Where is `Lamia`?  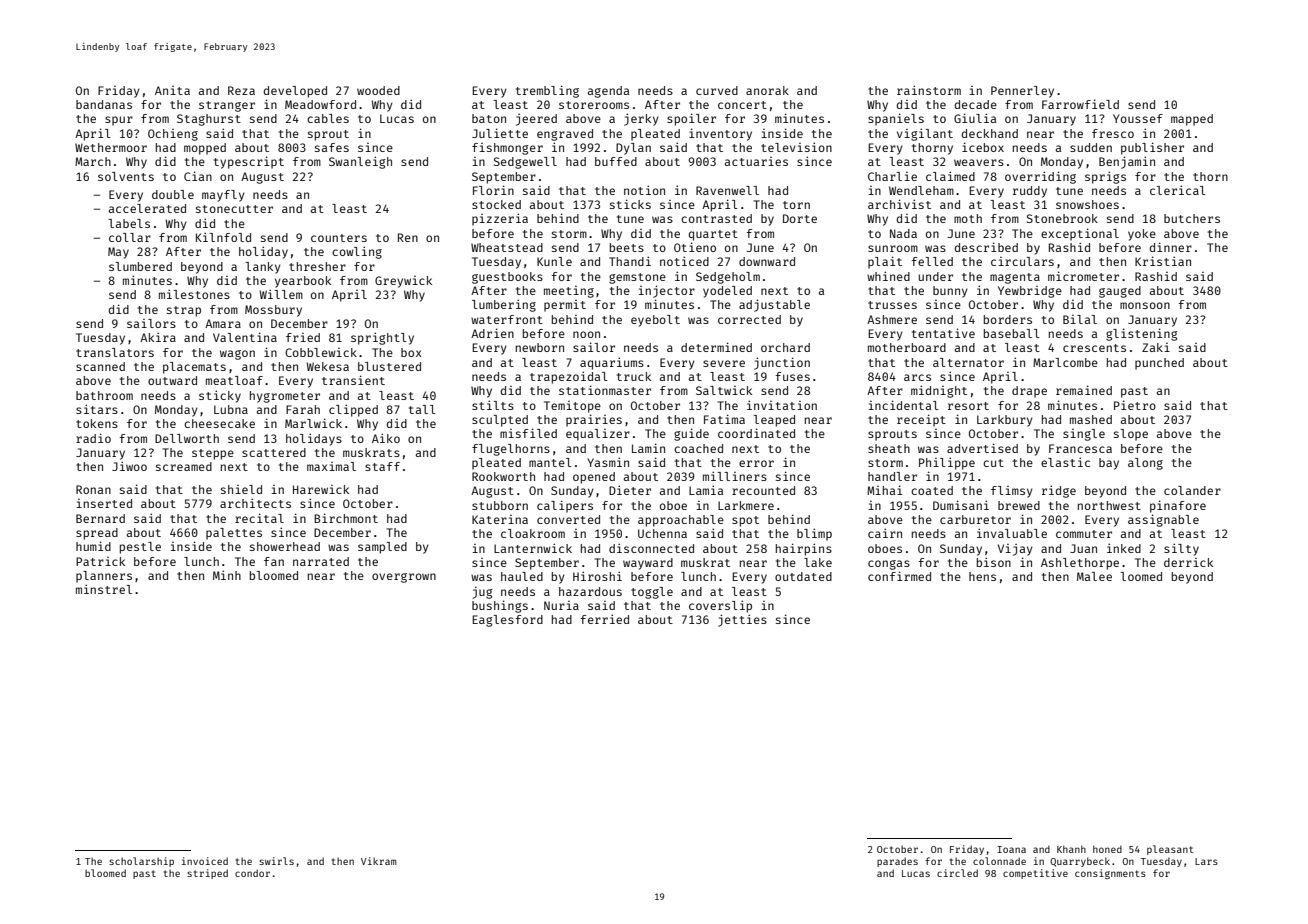 Lamia is located at coordinates (706, 490).
